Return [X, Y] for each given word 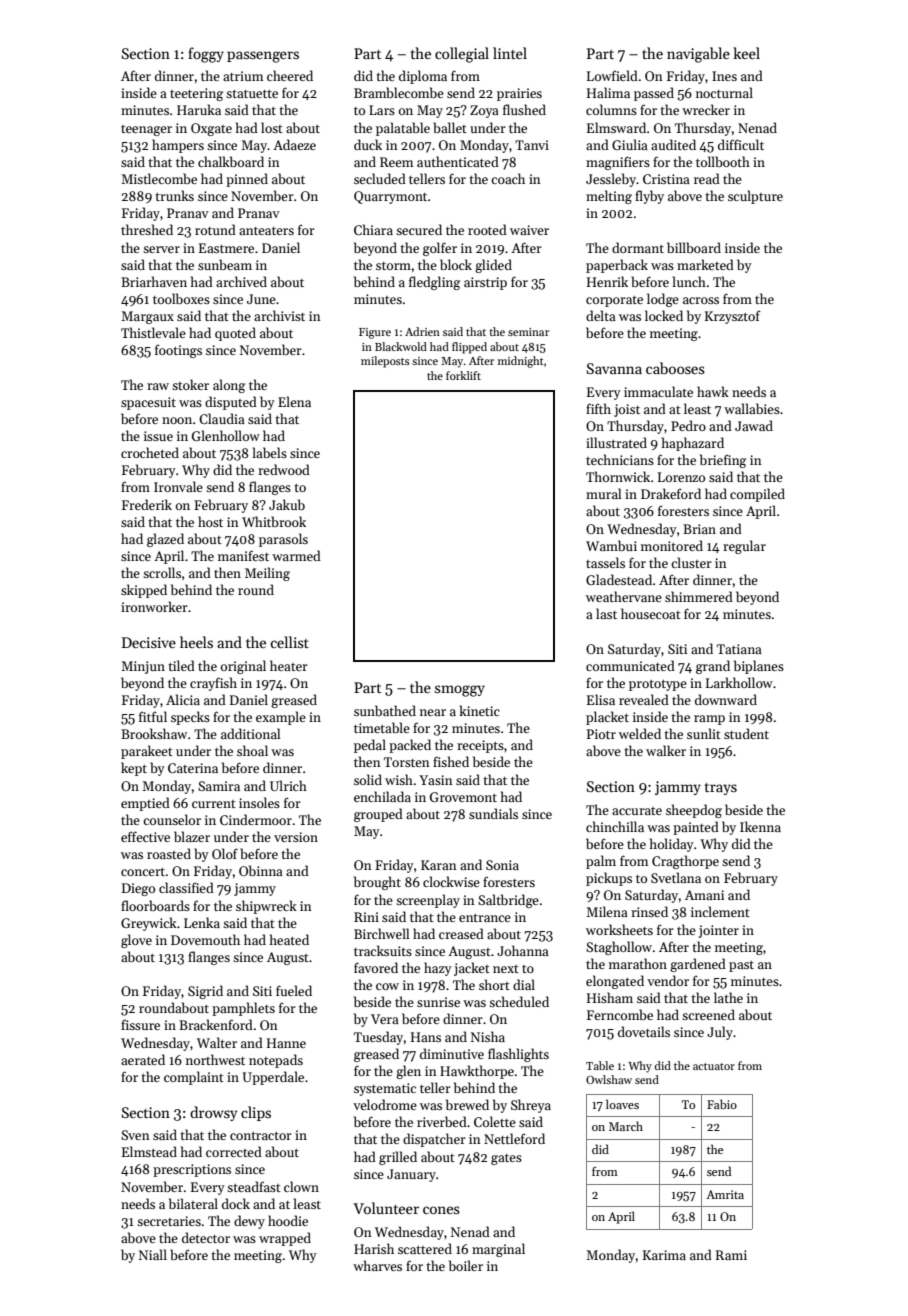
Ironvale [178, 486]
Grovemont [463, 797]
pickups [609, 879]
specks [190, 718]
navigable [698, 55]
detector [206, 1237]
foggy [206, 55]
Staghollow [619, 948]
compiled [757, 495]
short [494, 984]
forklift [463, 375]
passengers [263, 57]
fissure [140, 1024]
